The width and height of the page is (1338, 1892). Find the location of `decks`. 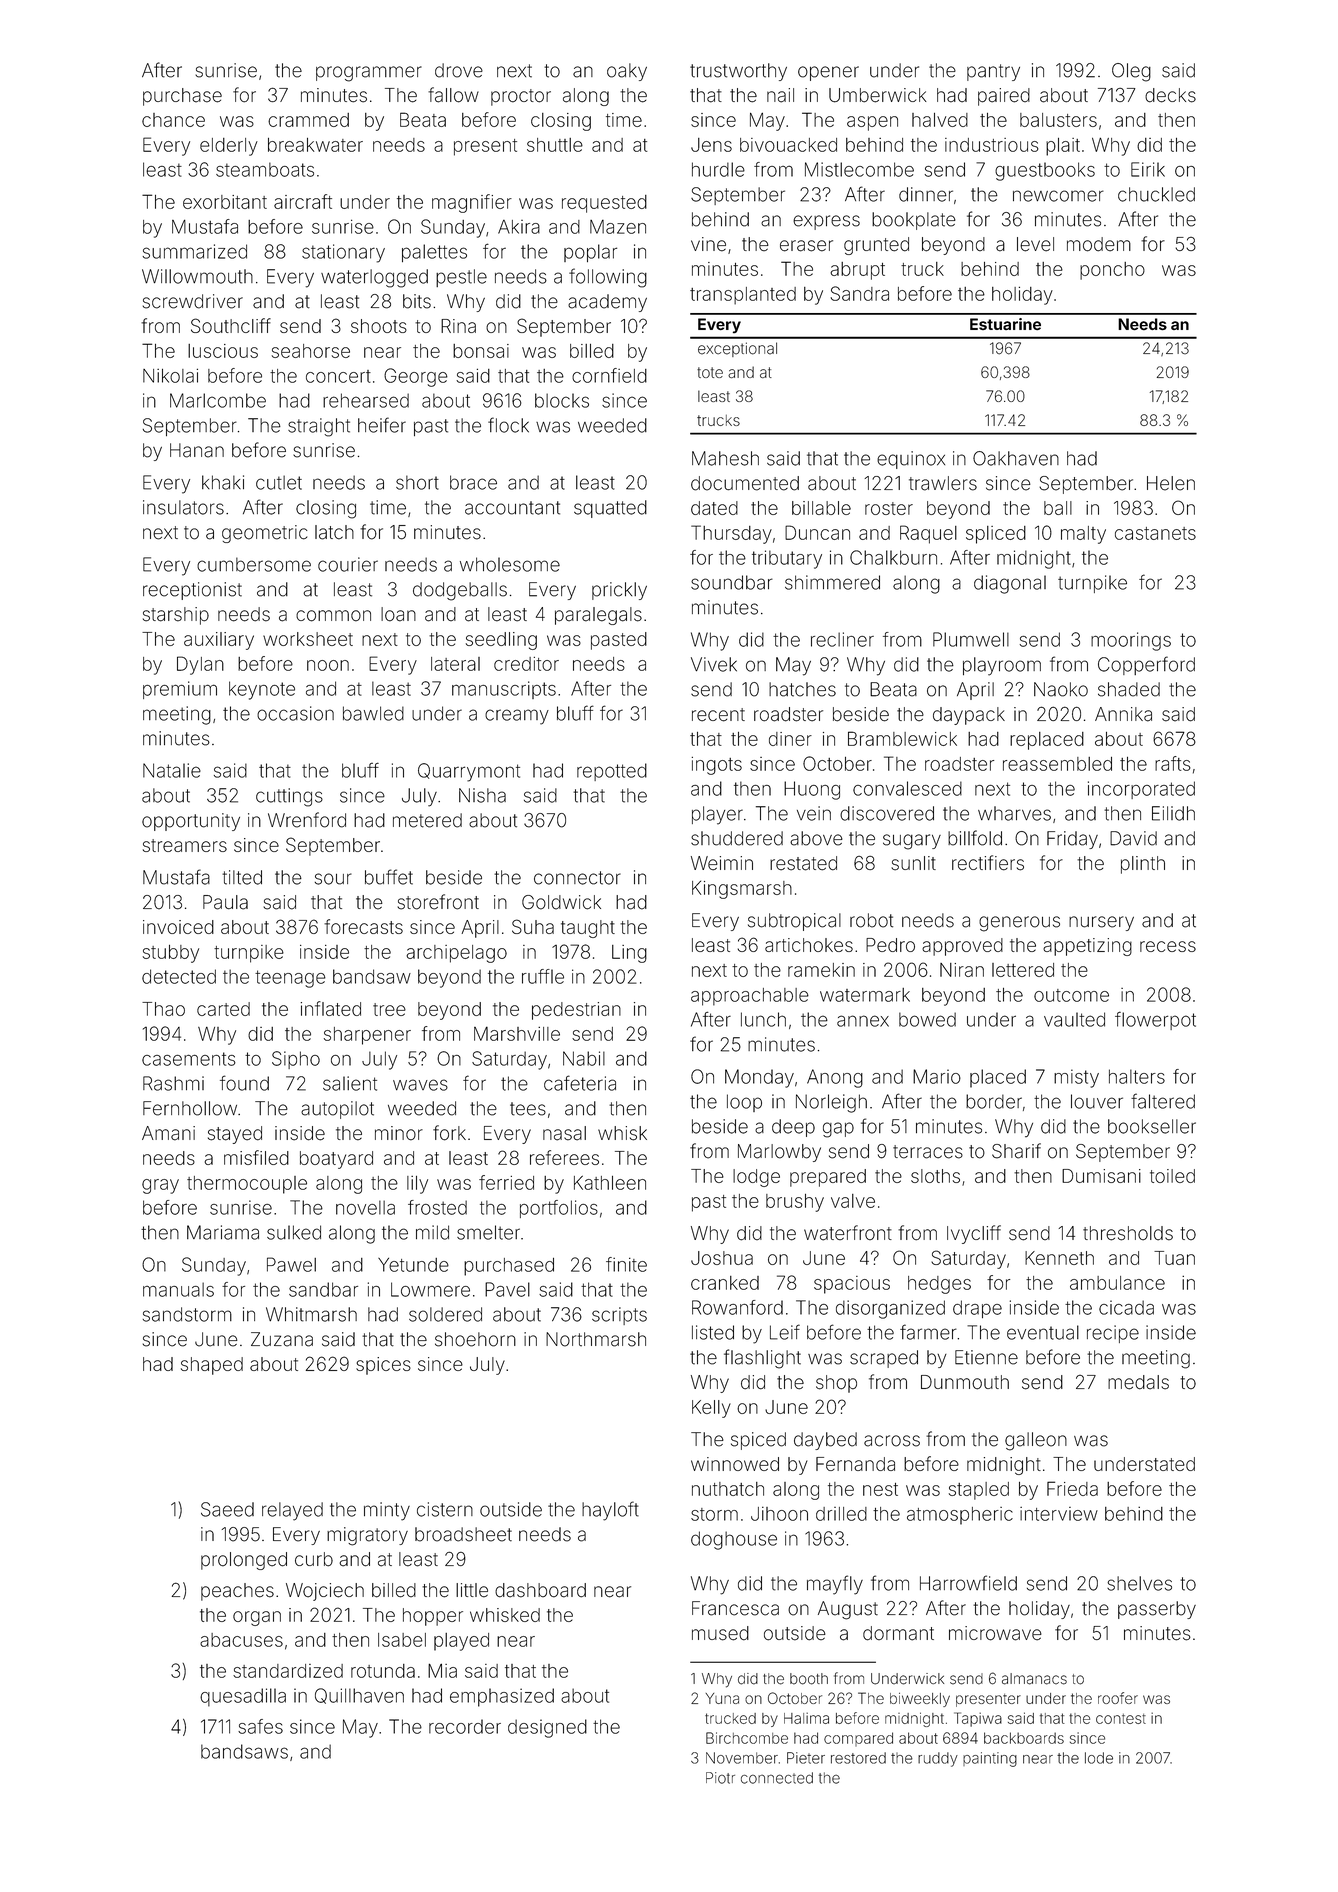

decks is located at coordinates (1170, 95).
